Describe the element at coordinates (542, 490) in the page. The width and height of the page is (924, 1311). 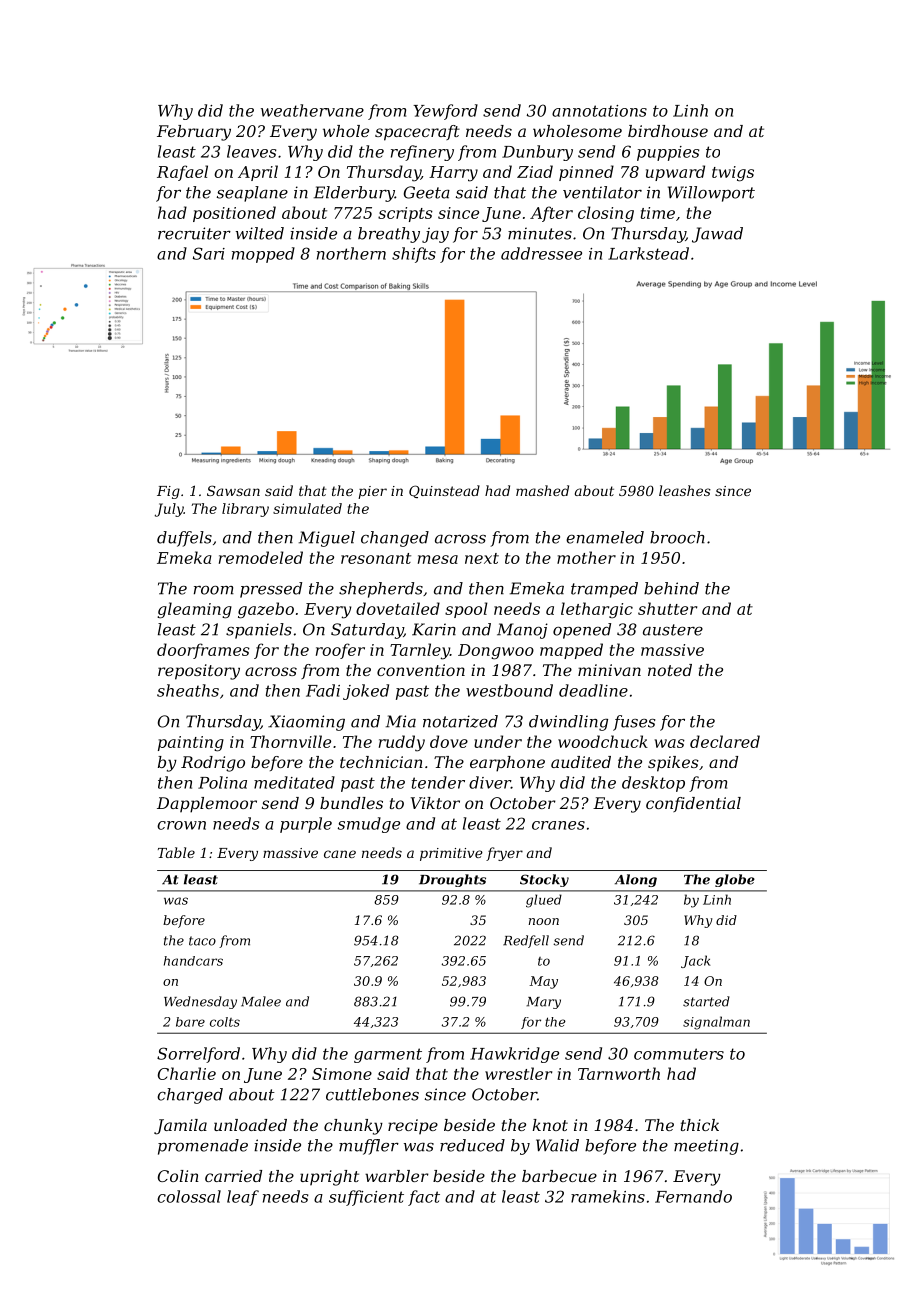
I see `mashed` at that location.
